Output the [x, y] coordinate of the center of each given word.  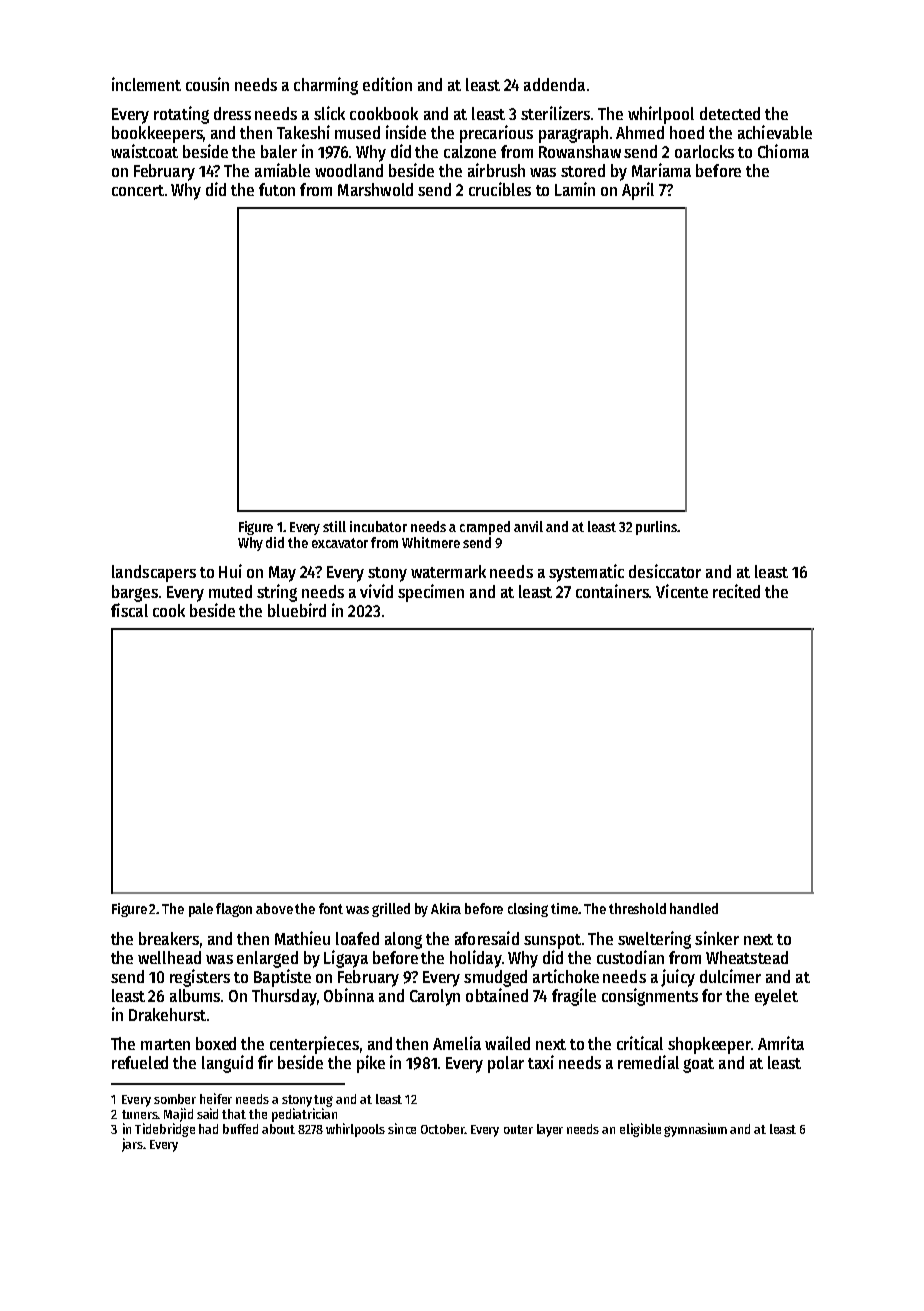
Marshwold [375, 189]
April [638, 191]
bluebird [297, 610]
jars [132, 1145]
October [442, 1129]
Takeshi [303, 132]
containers [612, 591]
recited [736, 591]
